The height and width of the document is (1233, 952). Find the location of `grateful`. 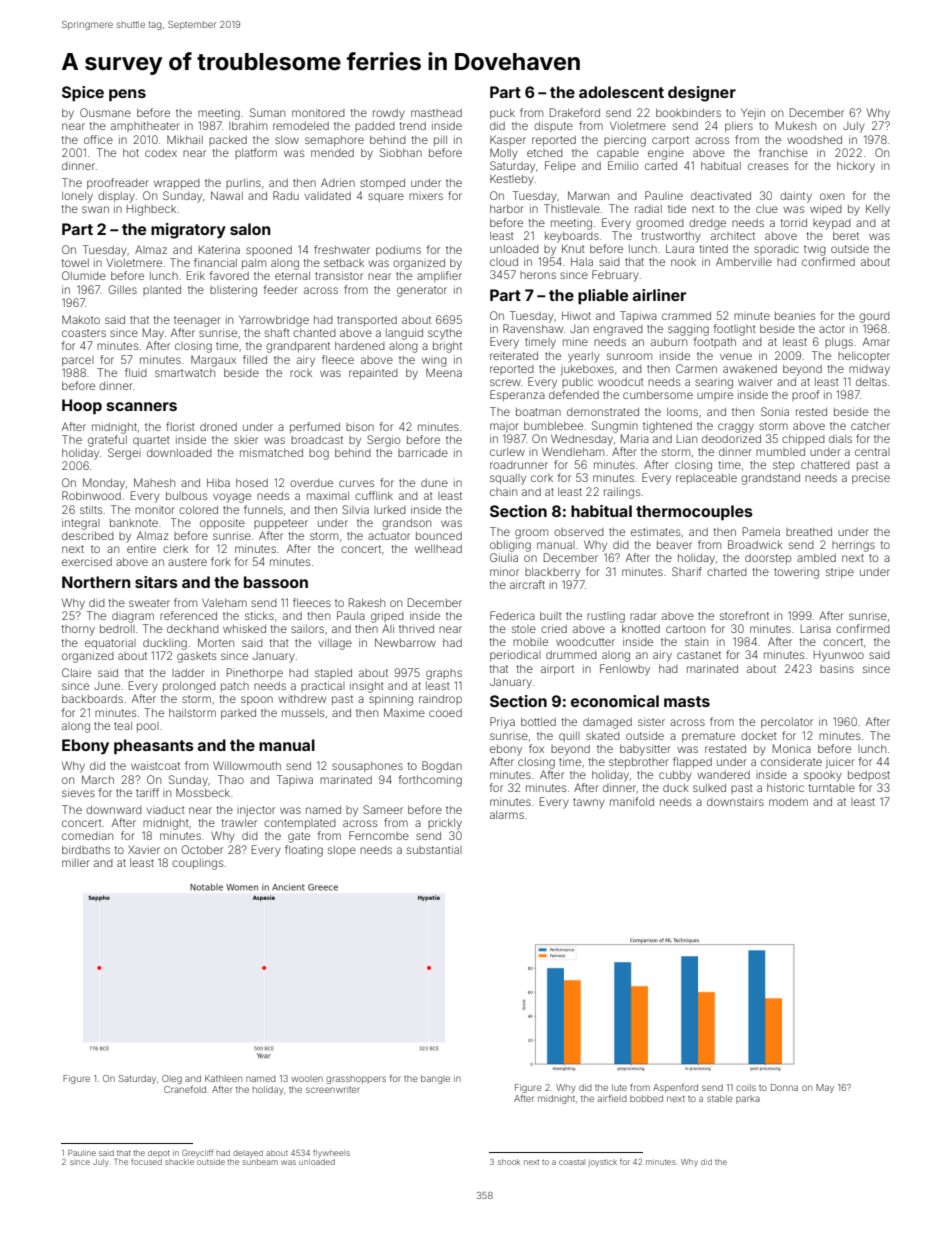

grateful is located at coordinates (107, 441).
